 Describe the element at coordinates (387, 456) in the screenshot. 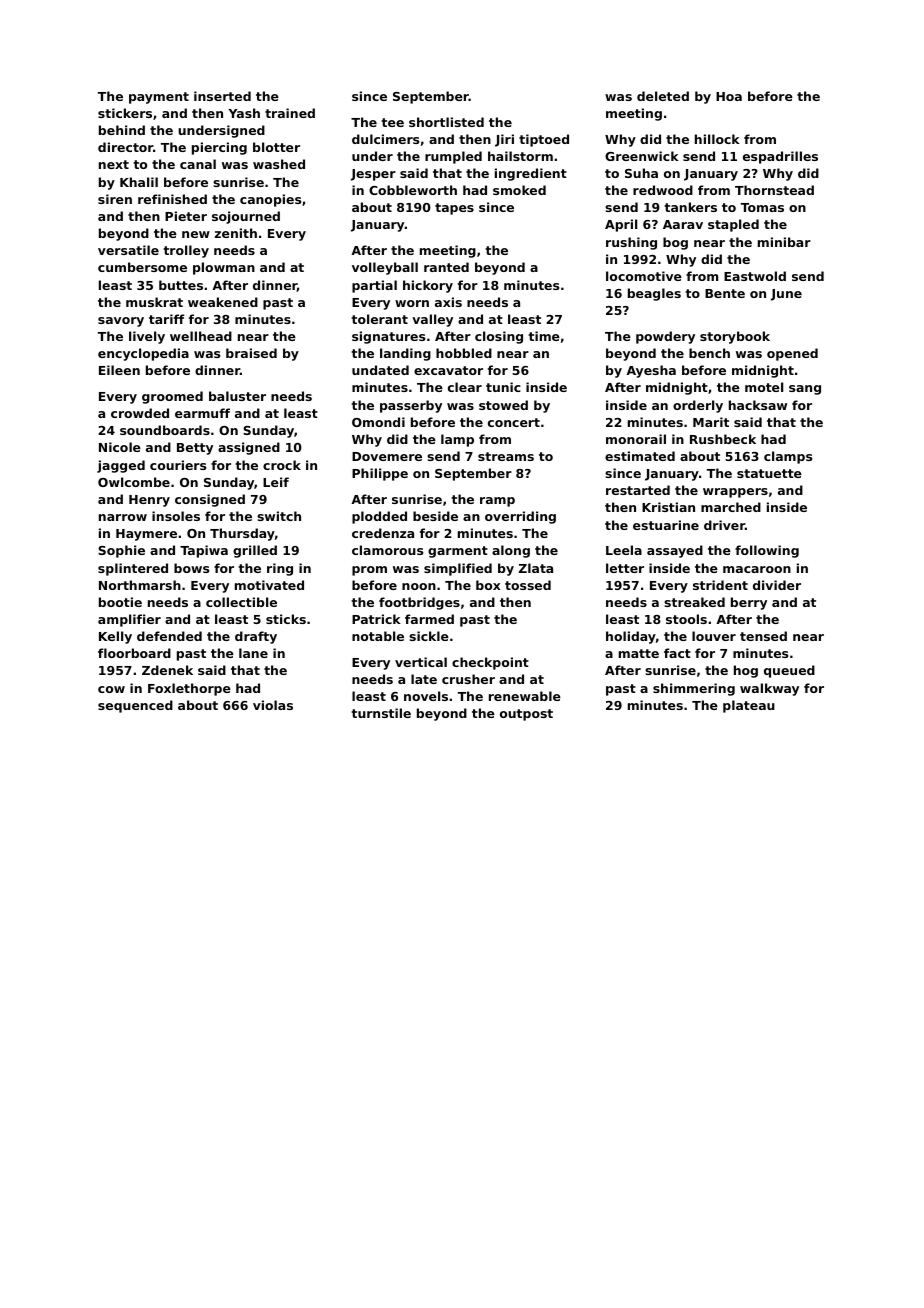

I see `Dovemere` at that location.
